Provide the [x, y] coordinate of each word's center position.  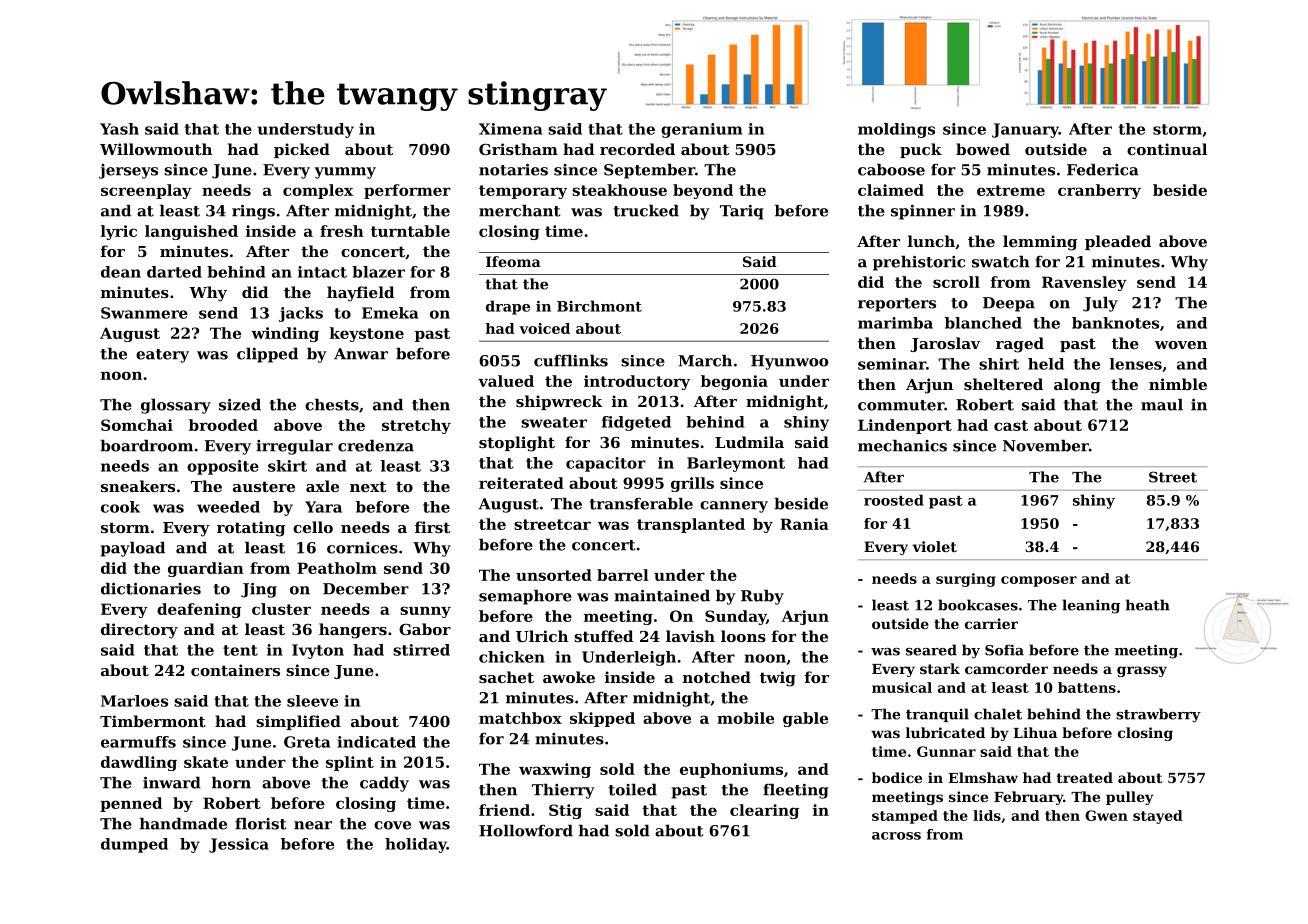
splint [350, 763]
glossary [176, 406]
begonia [734, 382]
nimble [1178, 384]
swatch [1001, 262]
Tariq [742, 212]
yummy [345, 173]
